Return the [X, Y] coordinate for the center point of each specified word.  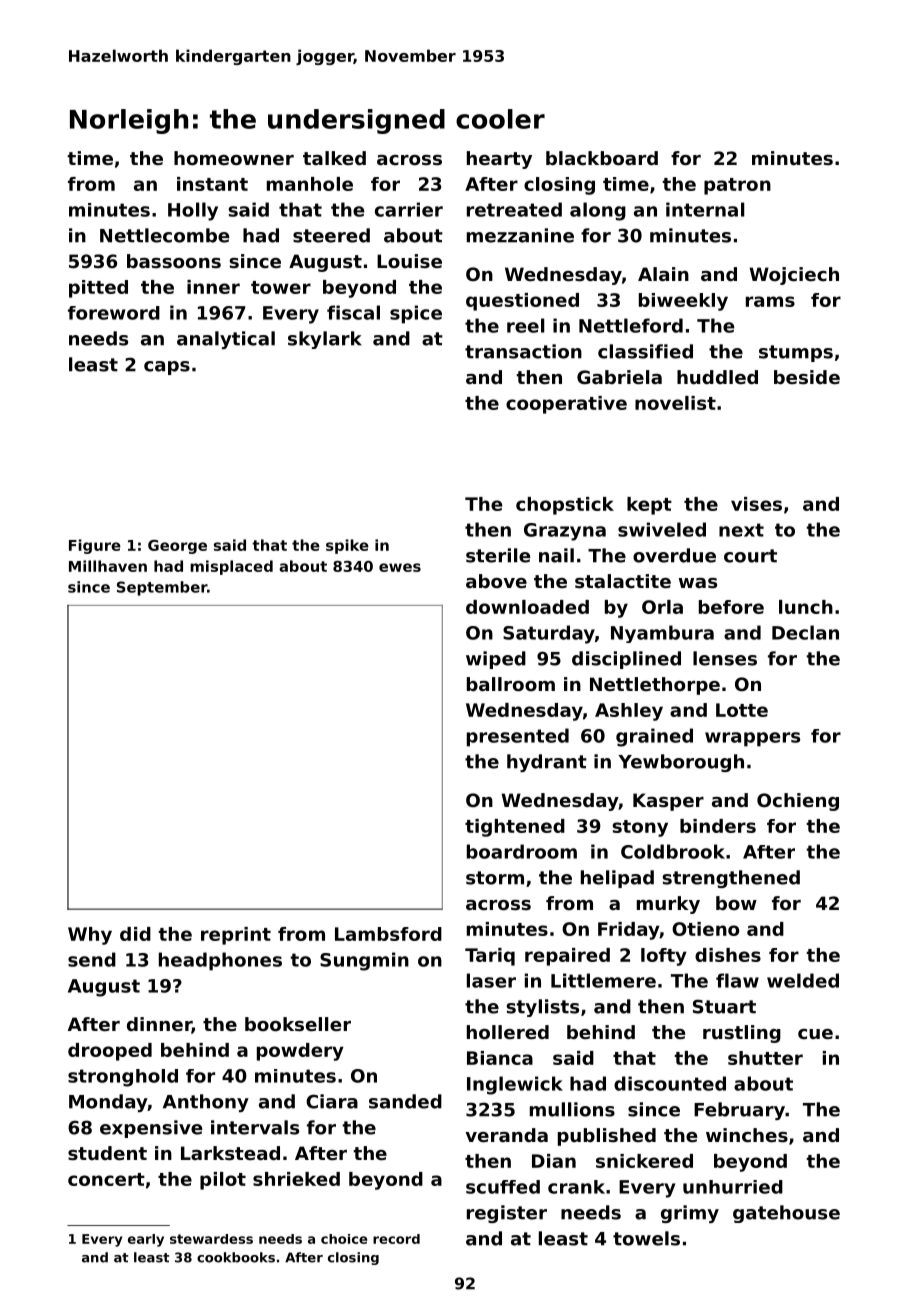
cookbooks [236, 1257]
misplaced [231, 567]
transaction [523, 351]
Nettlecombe [164, 235]
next [741, 530]
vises [756, 504]
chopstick [565, 506]
